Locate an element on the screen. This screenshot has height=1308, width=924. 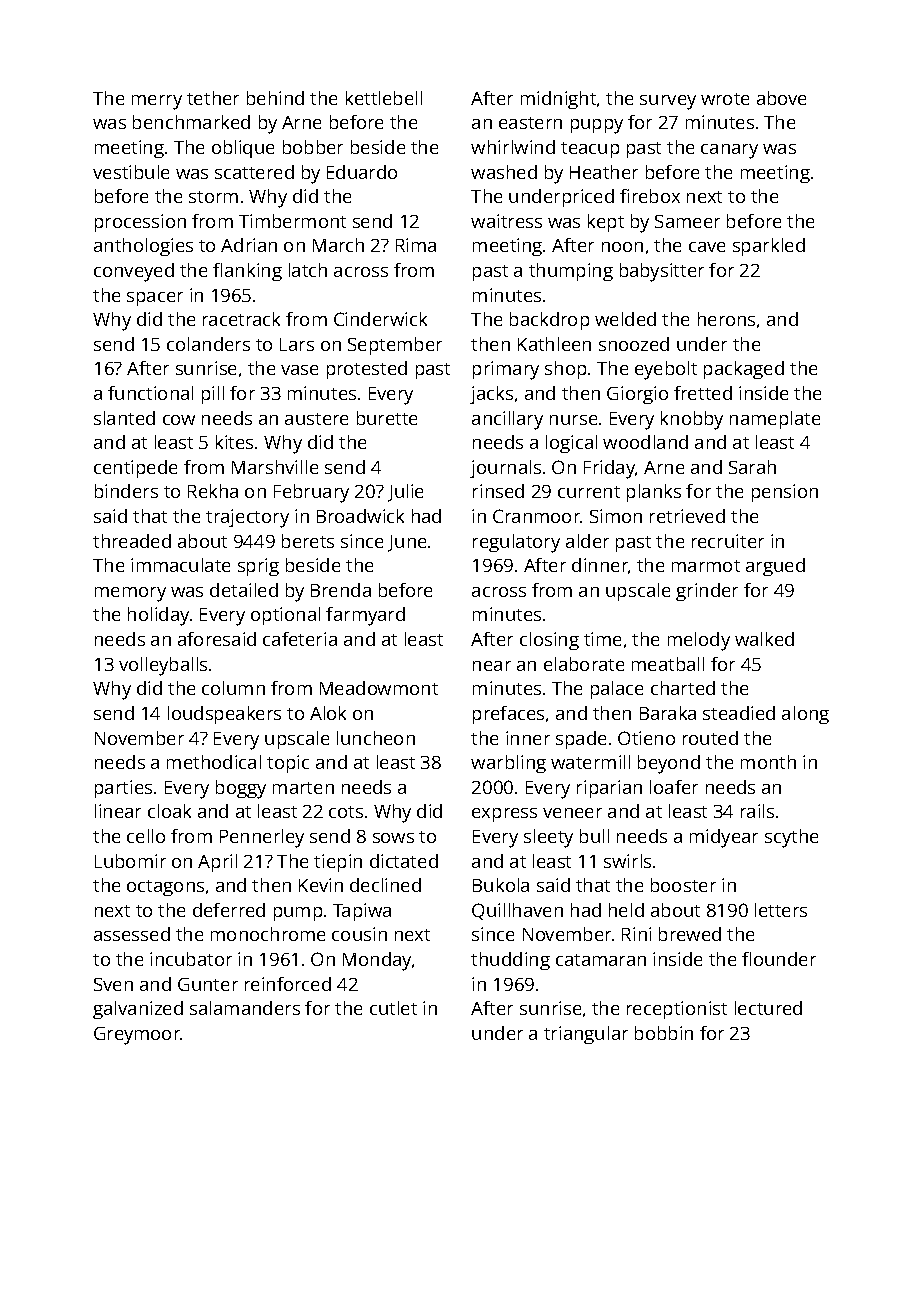
triangular is located at coordinates (586, 1035).
